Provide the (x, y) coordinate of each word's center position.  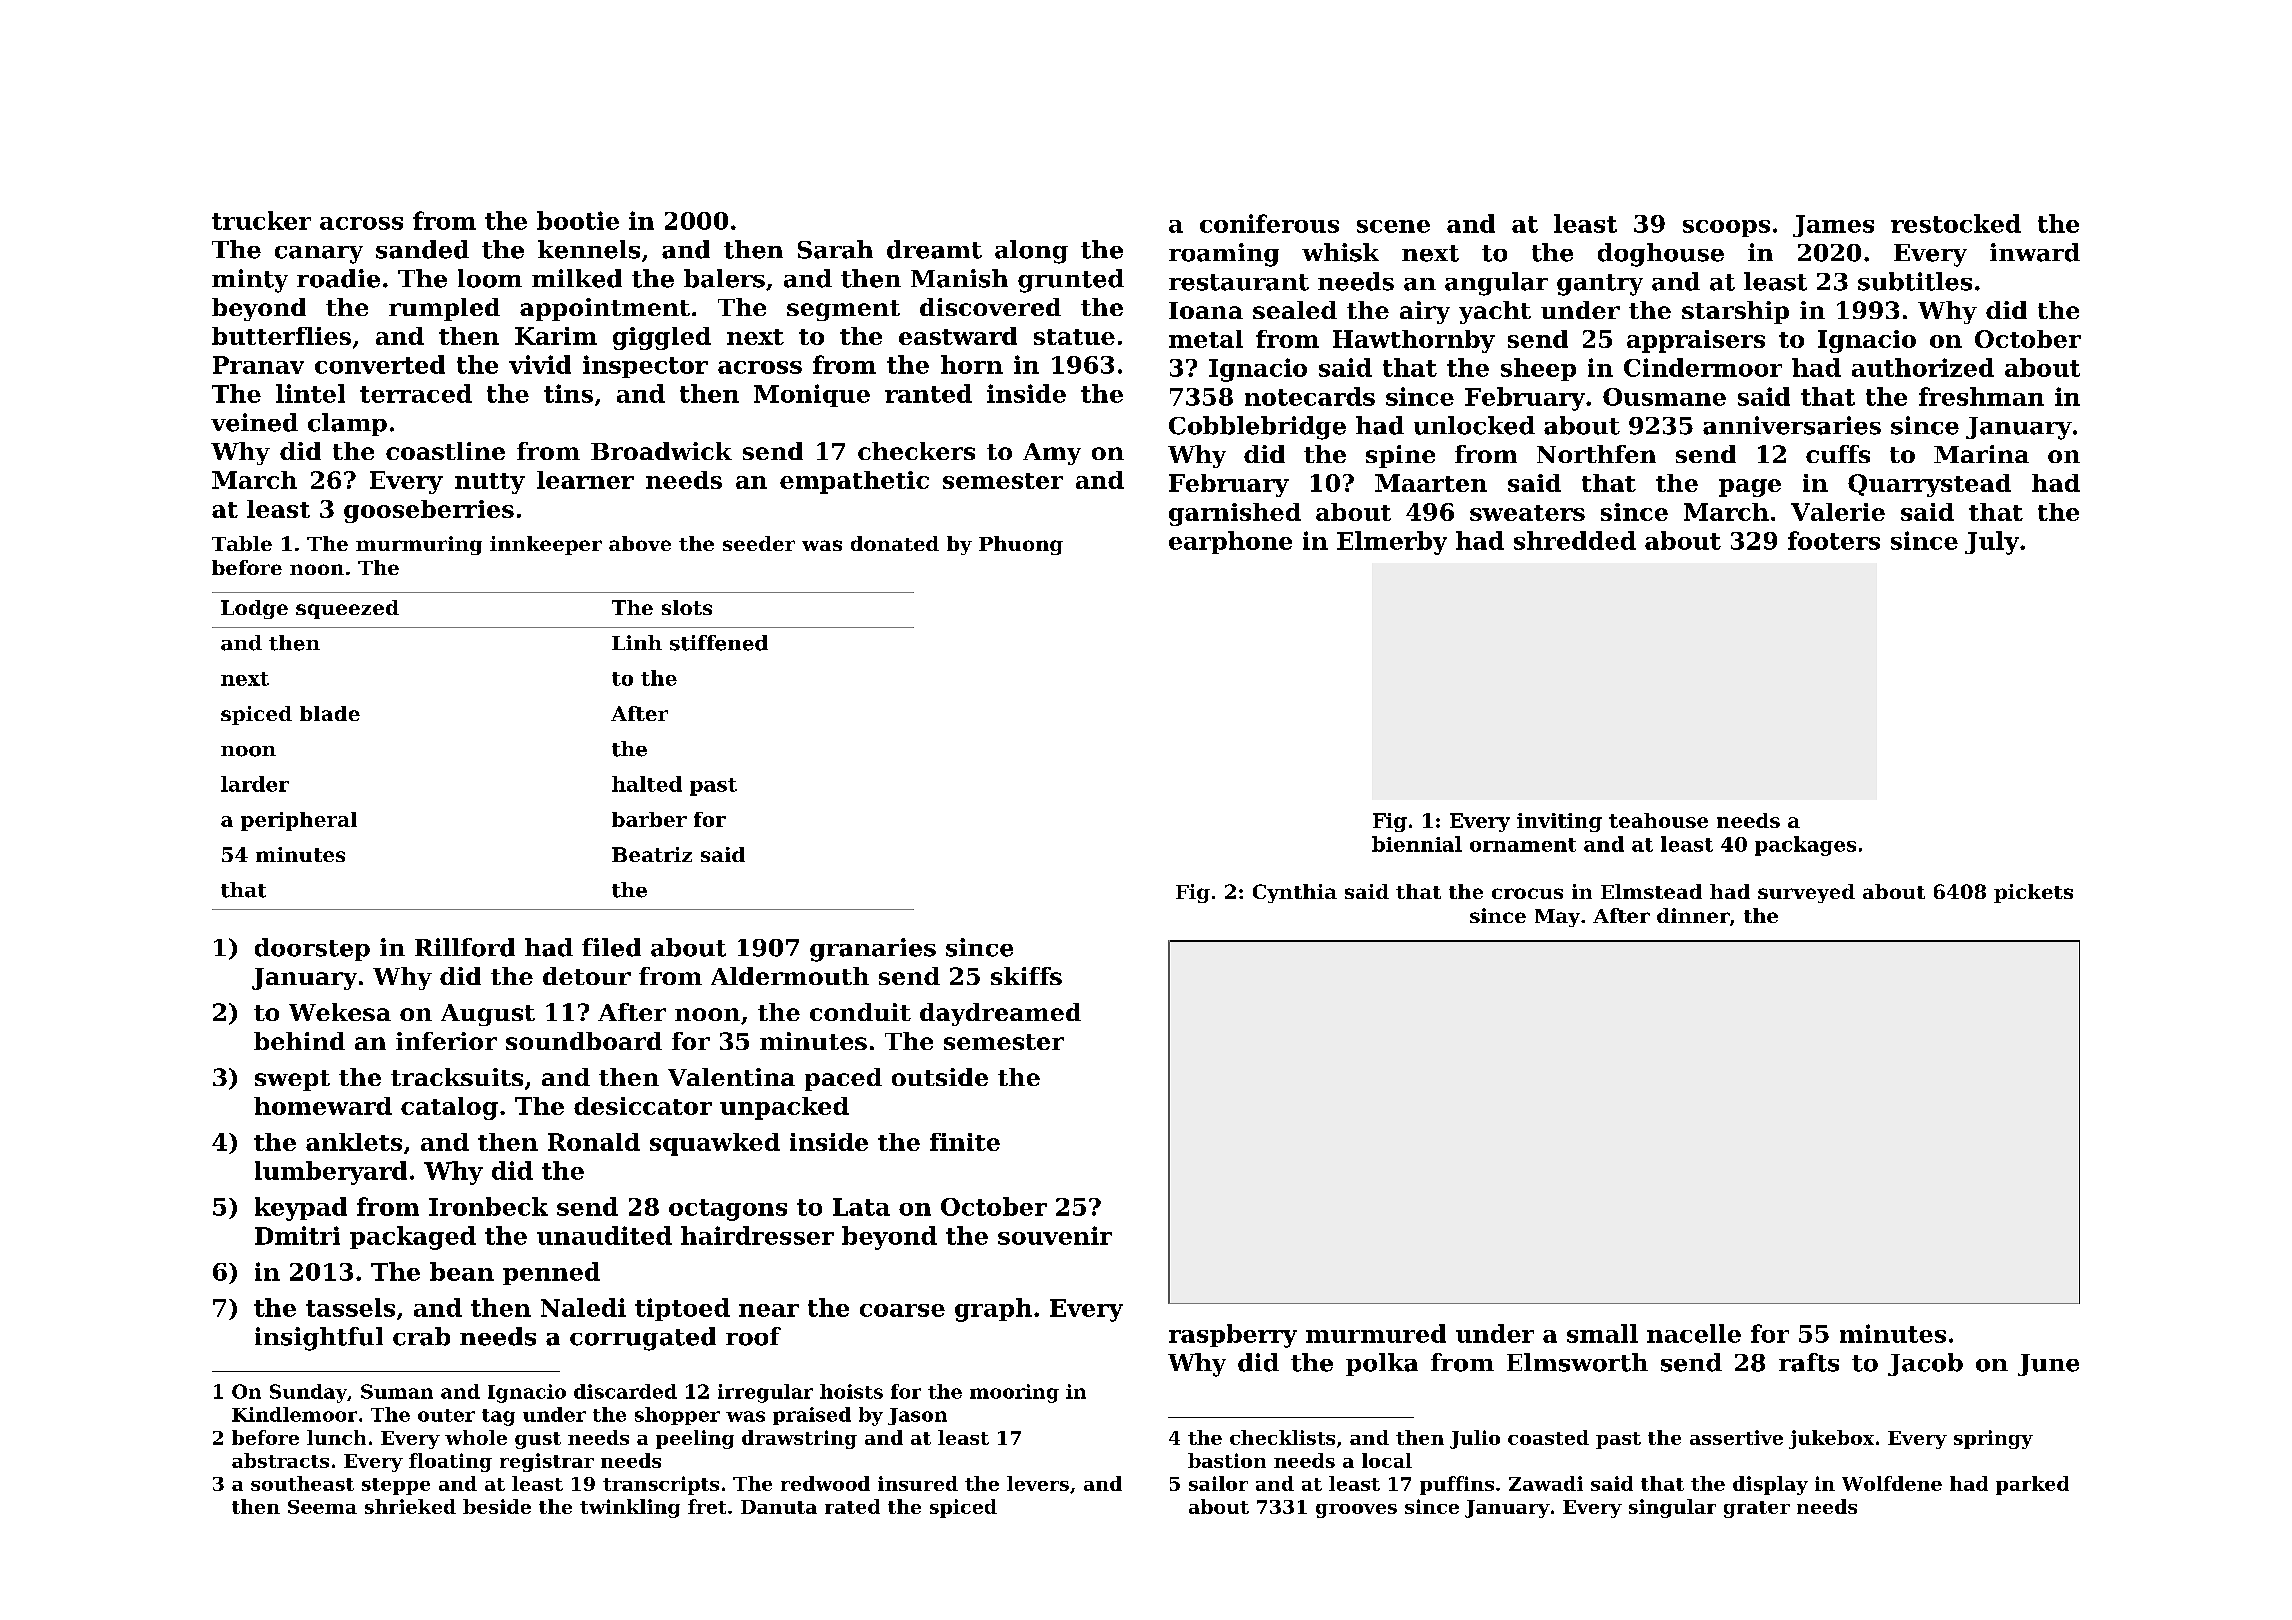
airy (1425, 312)
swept (292, 1080)
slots (687, 607)
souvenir (1055, 1235)
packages (1805, 846)
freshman (1981, 396)
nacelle (1694, 1333)
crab (421, 1336)
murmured (1376, 1333)
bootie (578, 220)
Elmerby (1392, 543)
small (1602, 1333)
